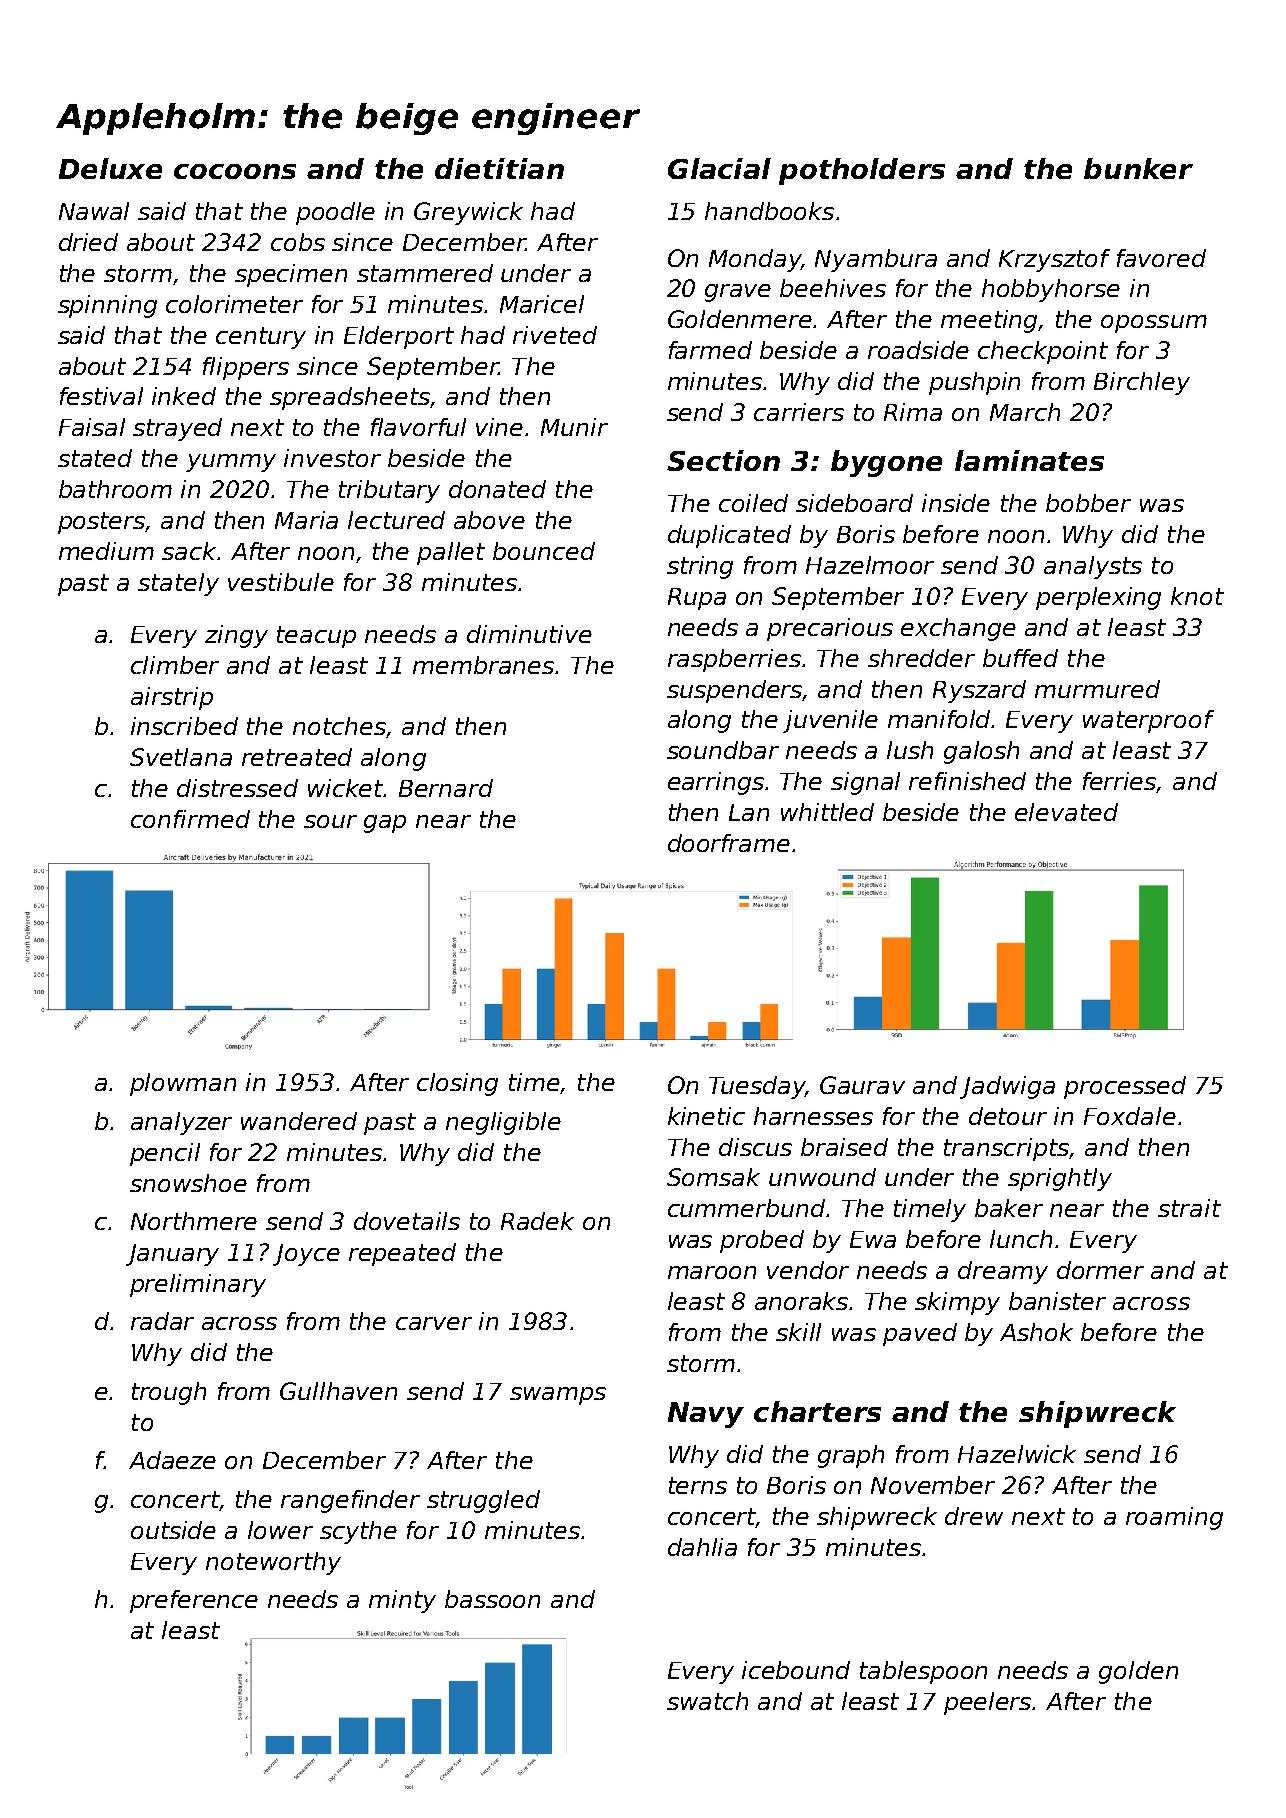 The width and height of the image is (1286, 1818). I want to click on peelers, so click(988, 1703).
